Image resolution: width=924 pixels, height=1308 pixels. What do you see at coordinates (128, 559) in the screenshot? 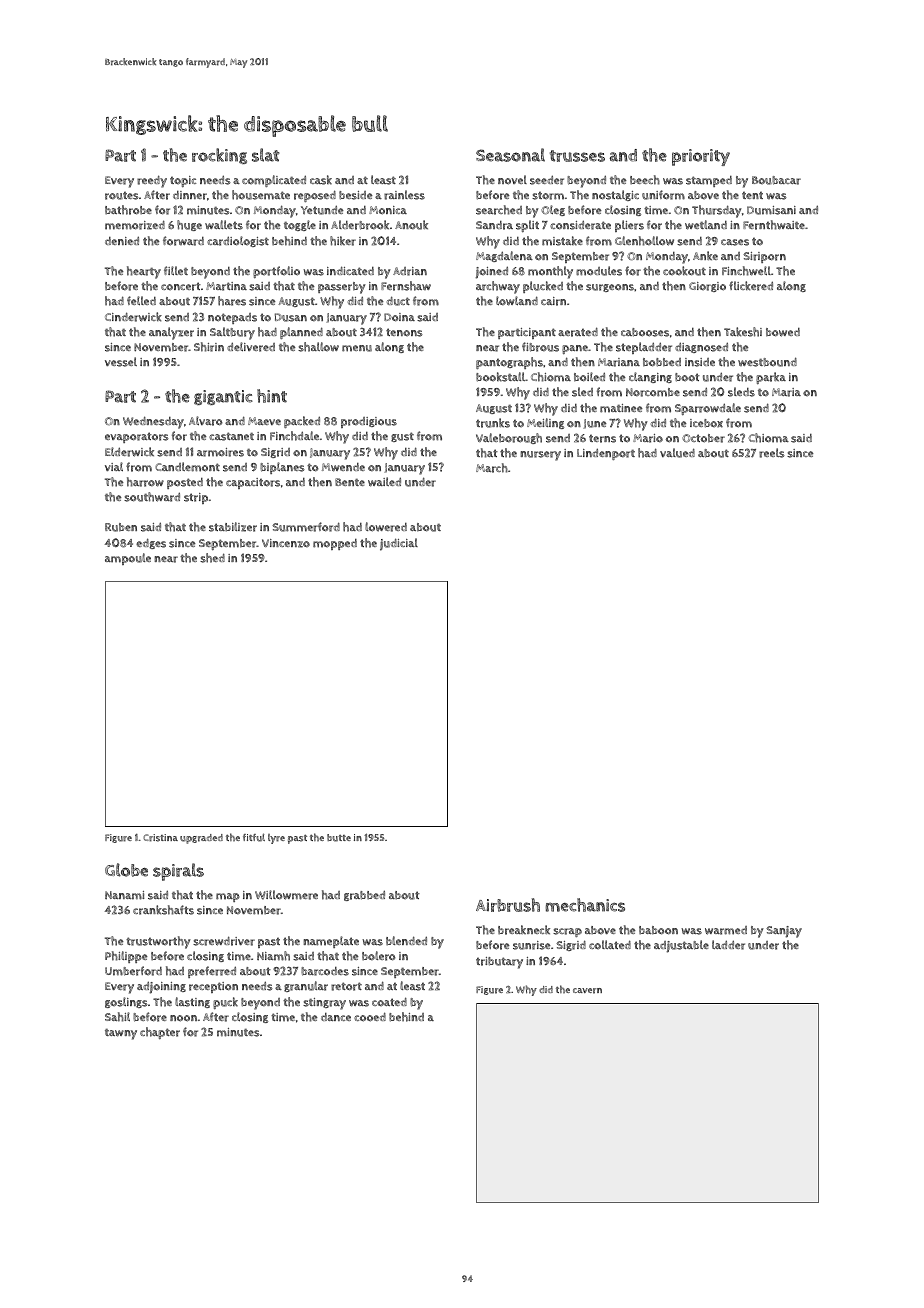
I see `ampoule` at bounding box center [128, 559].
